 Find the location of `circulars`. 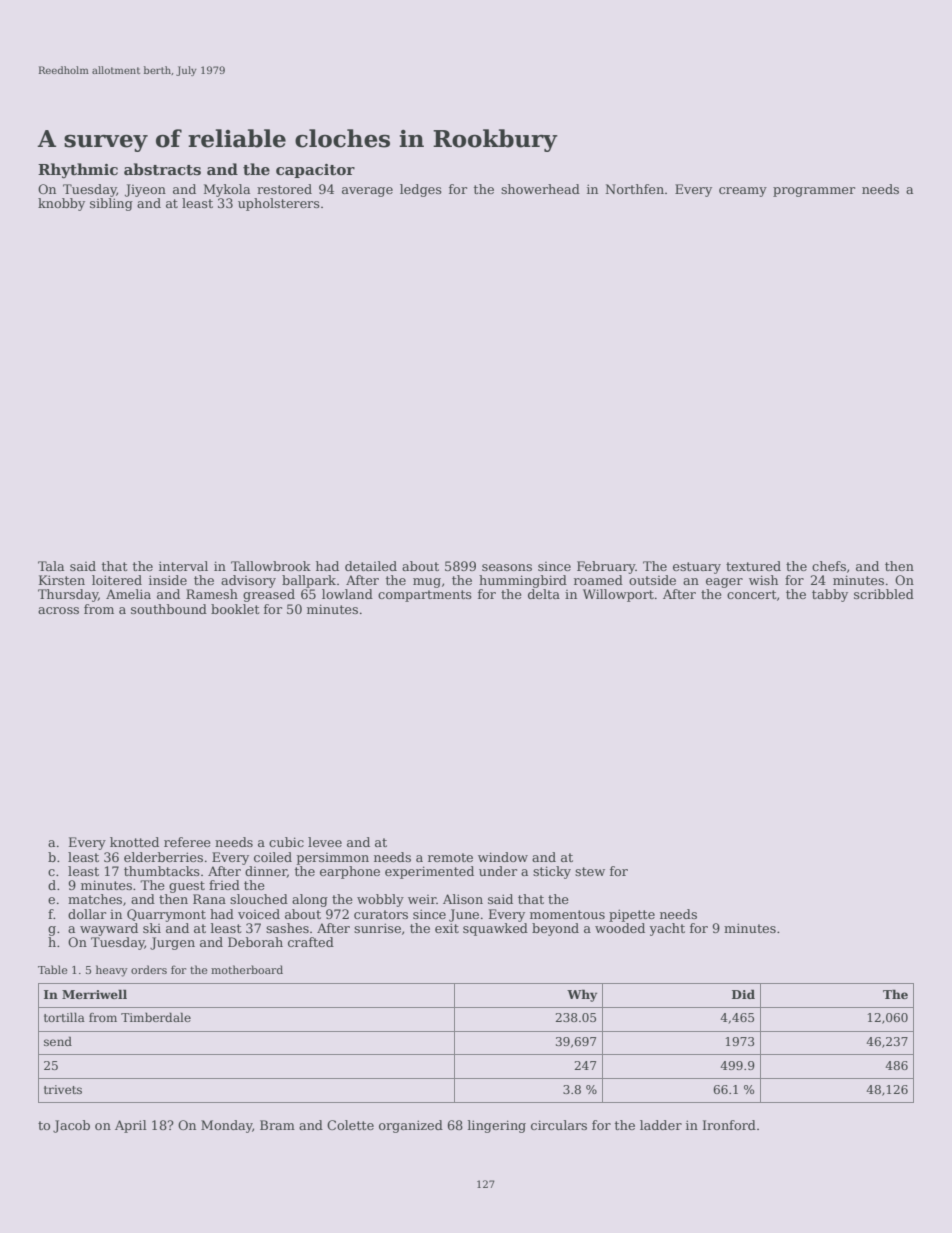

circulars is located at coordinates (559, 1125).
